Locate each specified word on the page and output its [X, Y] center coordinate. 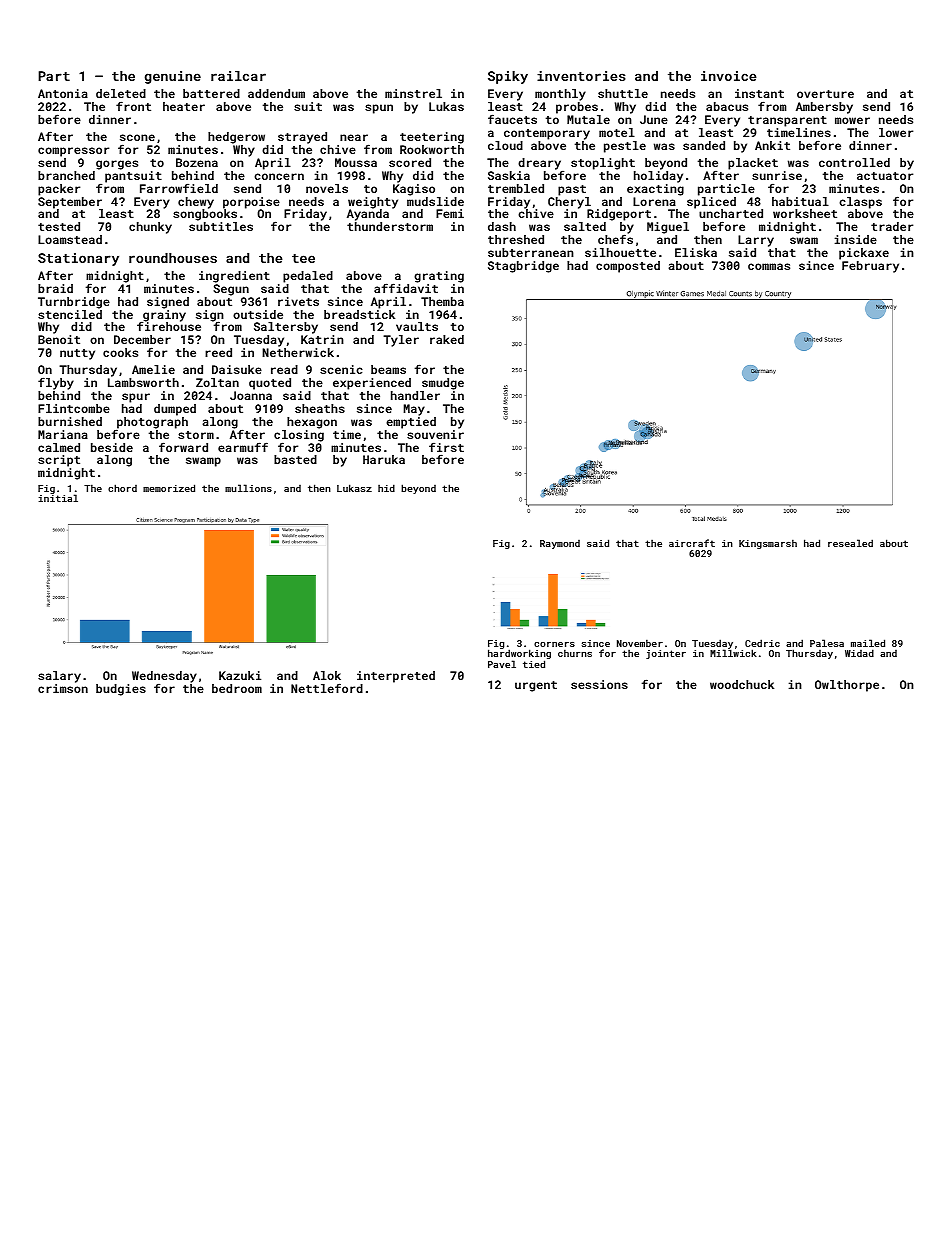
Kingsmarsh [768, 544]
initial [58, 498]
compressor [73, 152]
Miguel [668, 228]
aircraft [692, 543]
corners [554, 644]
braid [55, 288]
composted [628, 267]
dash [502, 226]
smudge [443, 384]
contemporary [547, 134]
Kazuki [240, 675]
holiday [658, 177]
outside [258, 314]
